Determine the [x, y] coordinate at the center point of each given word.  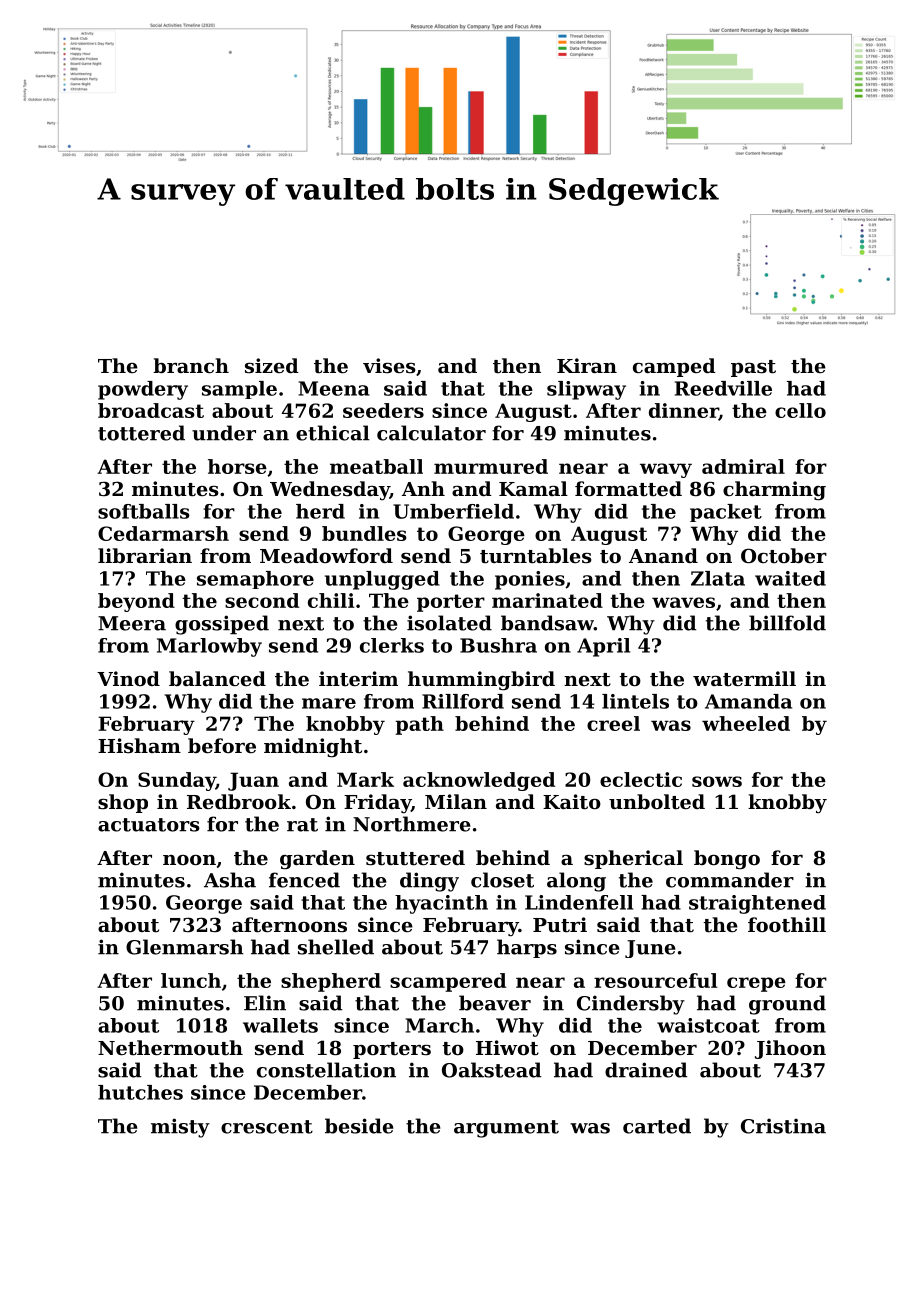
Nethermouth [170, 1048]
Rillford [463, 701]
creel [613, 723]
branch [191, 365]
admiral [743, 466]
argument [506, 1129]
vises [389, 366]
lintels [635, 701]
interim [358, 679]
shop [123, 803]
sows [717, 781]
